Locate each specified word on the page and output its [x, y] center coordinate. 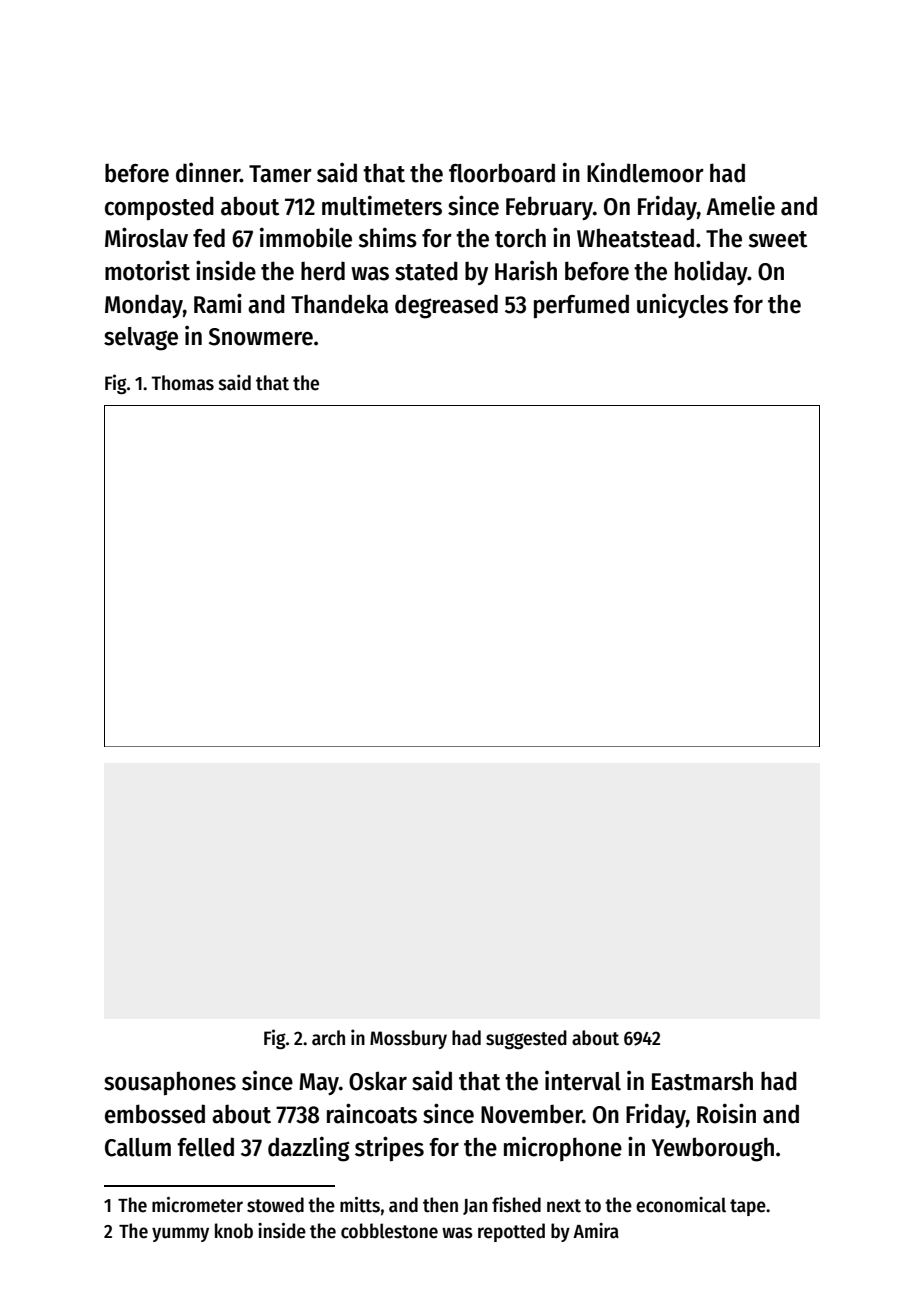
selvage [141, 339]
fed [209, 238]
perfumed [581, 306]
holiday [711, 272]
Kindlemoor [645, 172]
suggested [526, 1040]
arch [328, 1038]
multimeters [382, 205]
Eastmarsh [702, 1081]
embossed [155, 1114]
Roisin [726, 1113]
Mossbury [408, 1039]
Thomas [182, 383]
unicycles [682, 306]
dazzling [309, 1149]
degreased [446, 306]
